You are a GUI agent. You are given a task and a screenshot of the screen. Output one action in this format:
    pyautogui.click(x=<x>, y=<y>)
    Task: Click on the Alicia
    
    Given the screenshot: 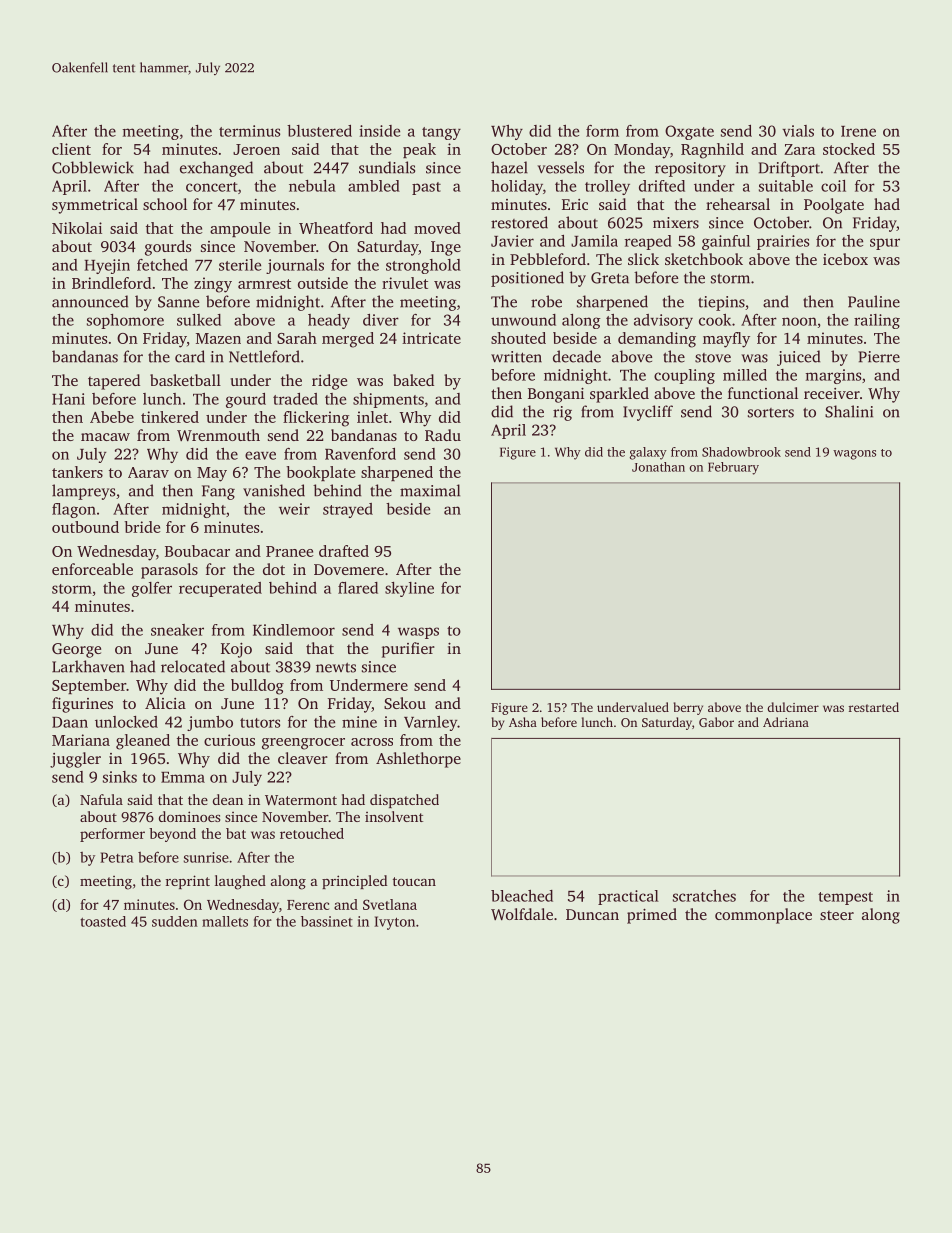 What is the action you would take?
    pyautogui.click(x=165, y=703)
